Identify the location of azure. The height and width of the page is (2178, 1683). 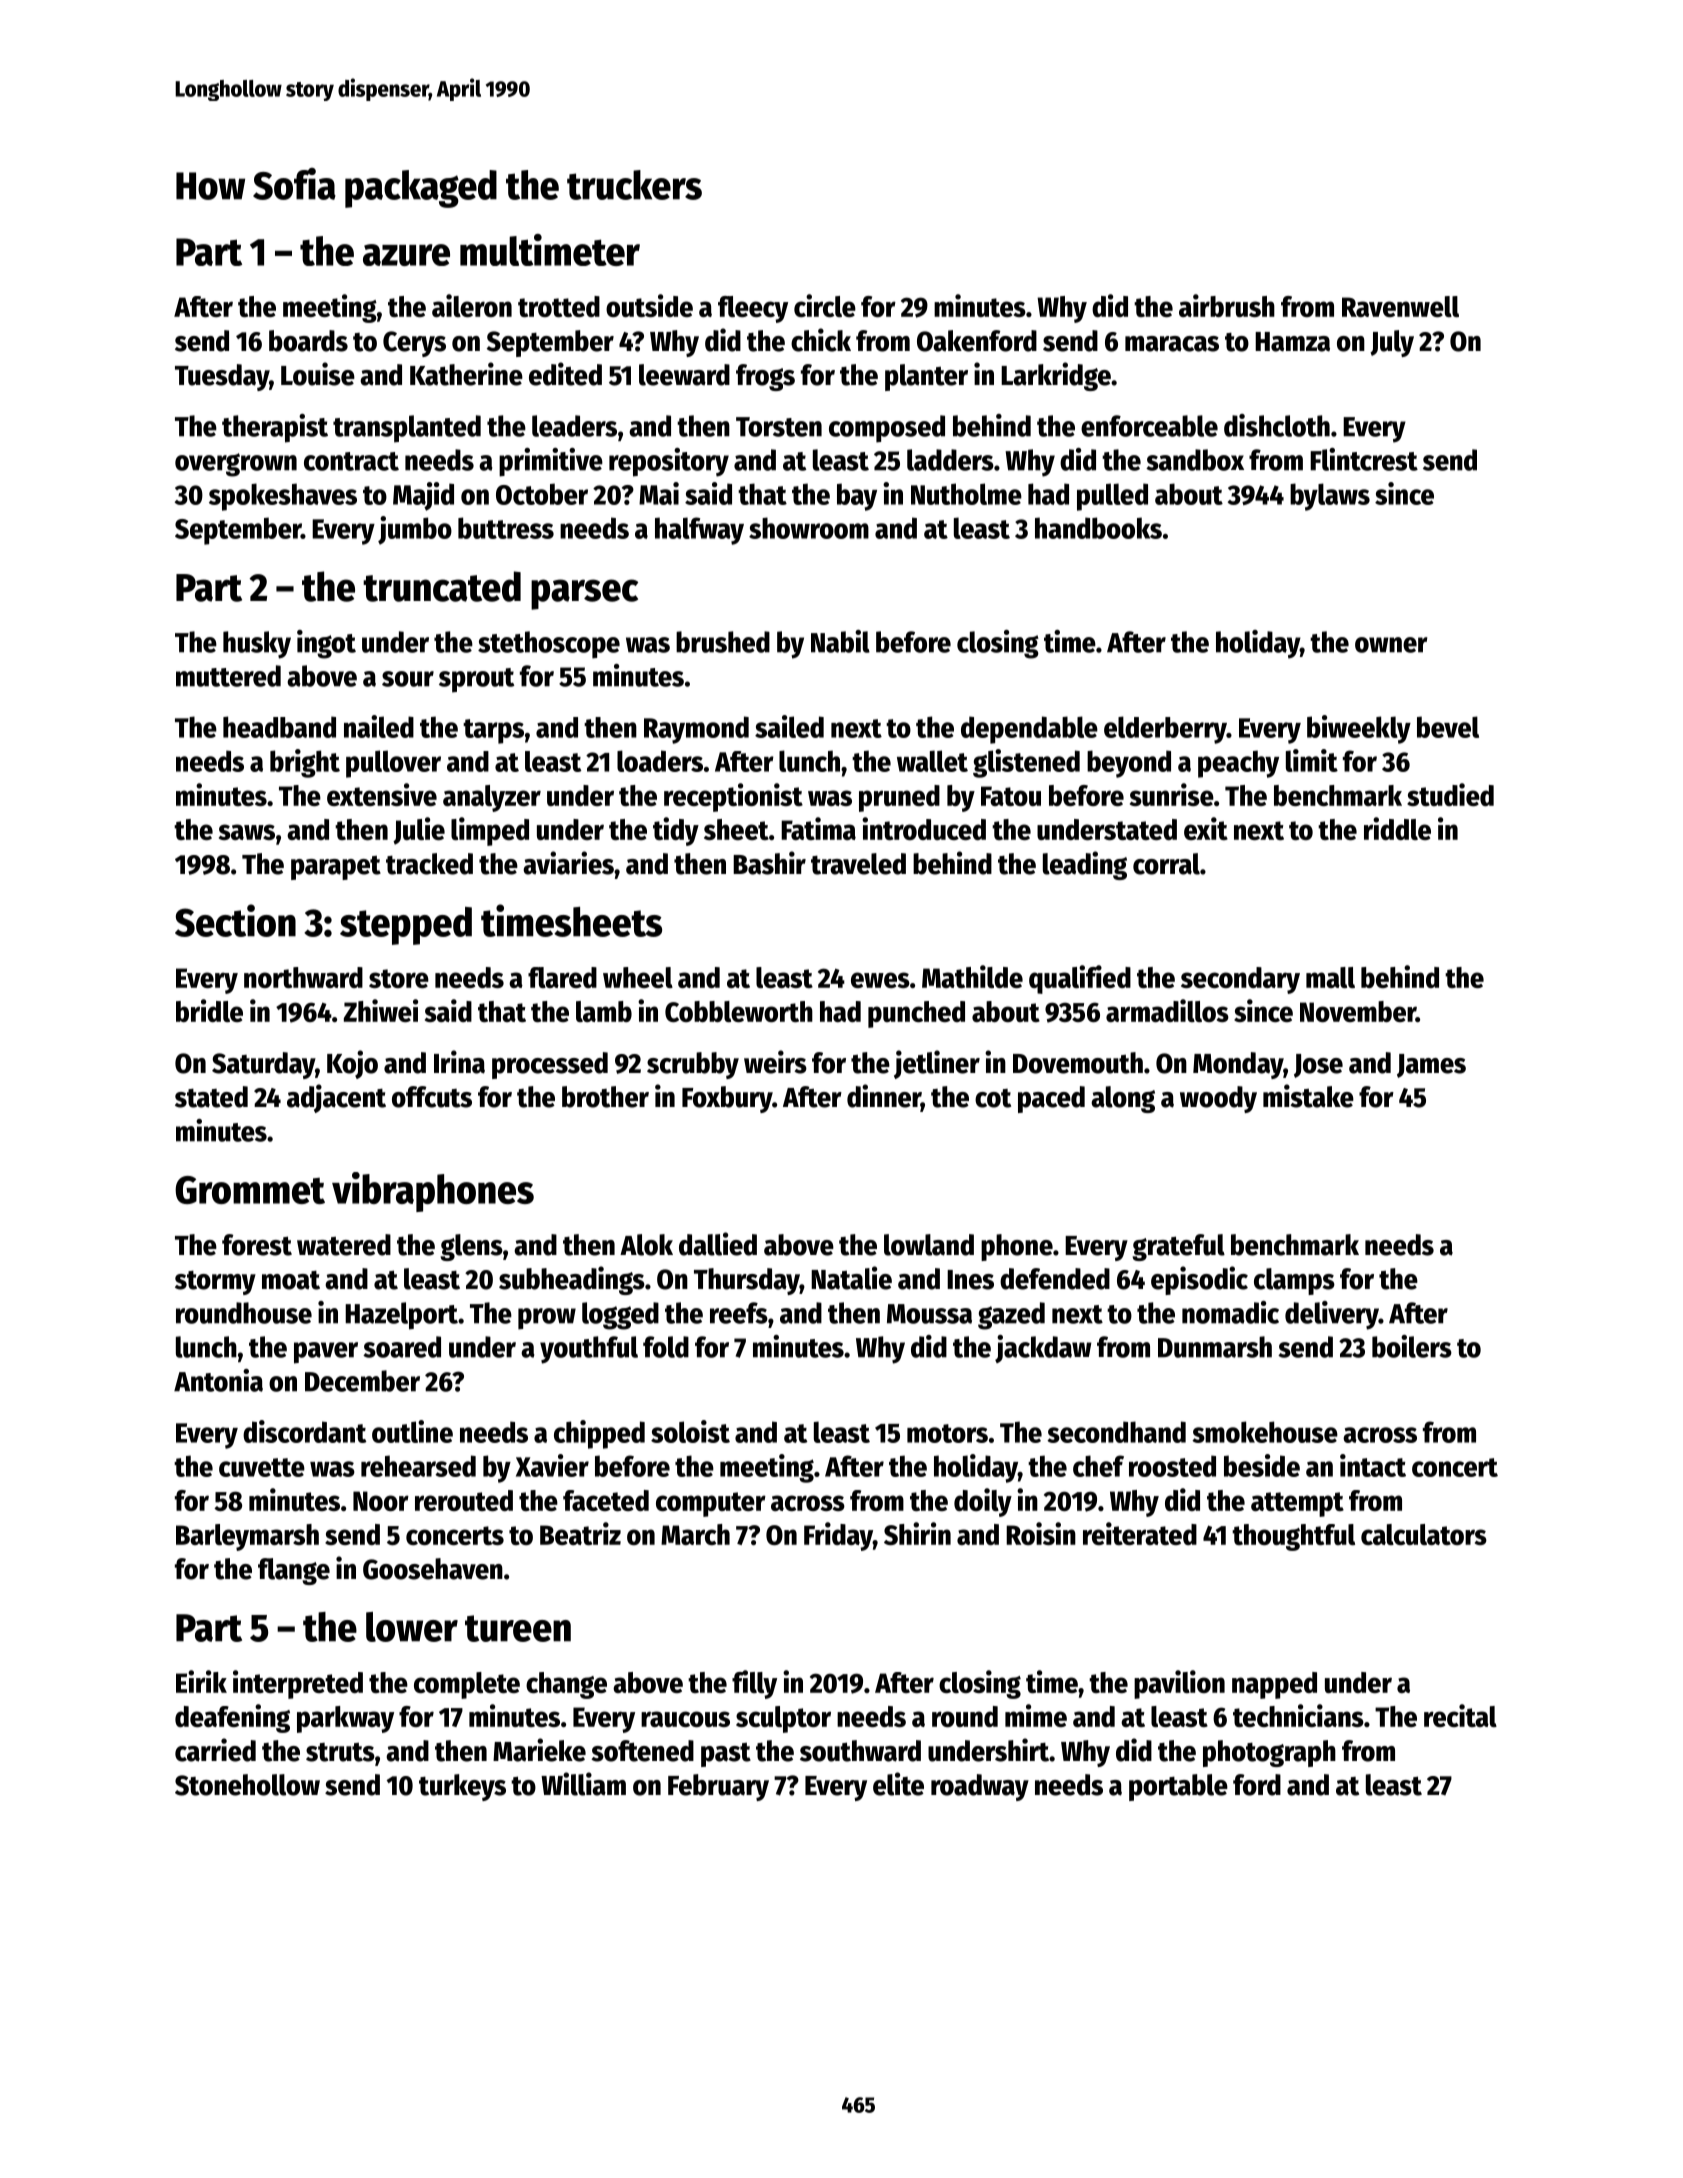
(406, 255).
